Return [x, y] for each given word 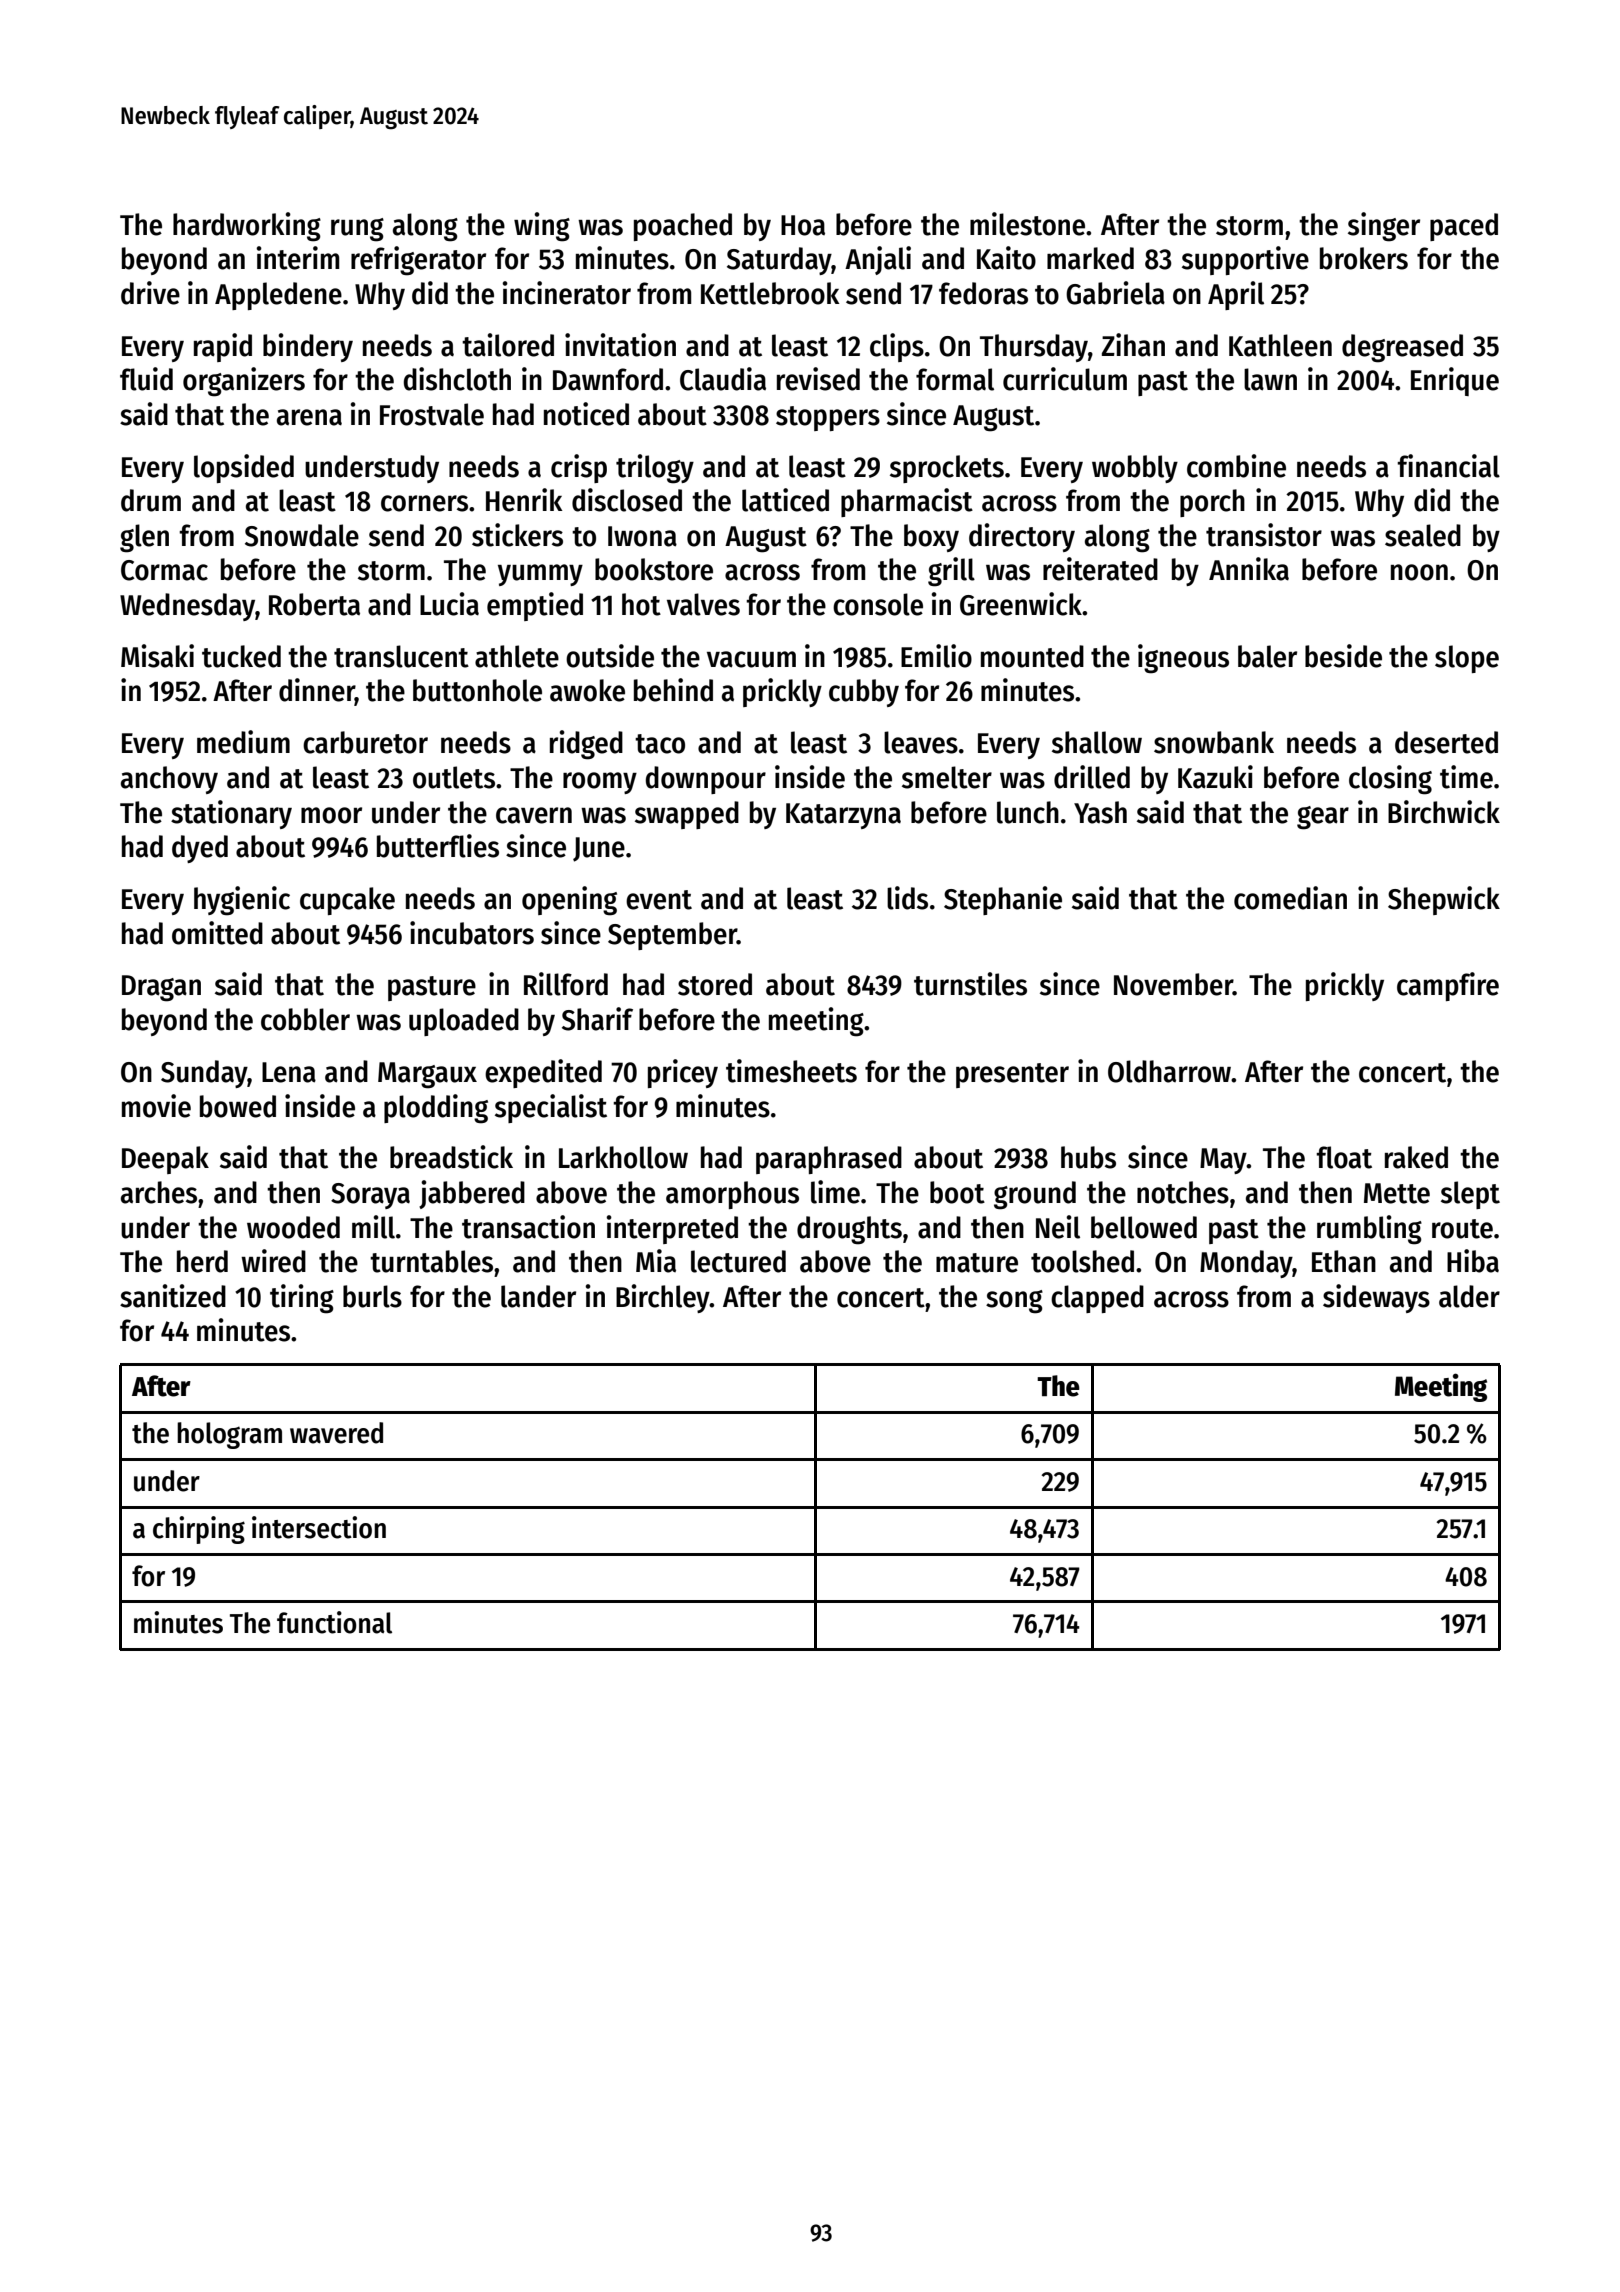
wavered [336, 1433]
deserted [1446, 742]
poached [683, 227]
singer [1384, 227]
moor [331, 815]
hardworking [247, 227]
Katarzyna [843, 816]
